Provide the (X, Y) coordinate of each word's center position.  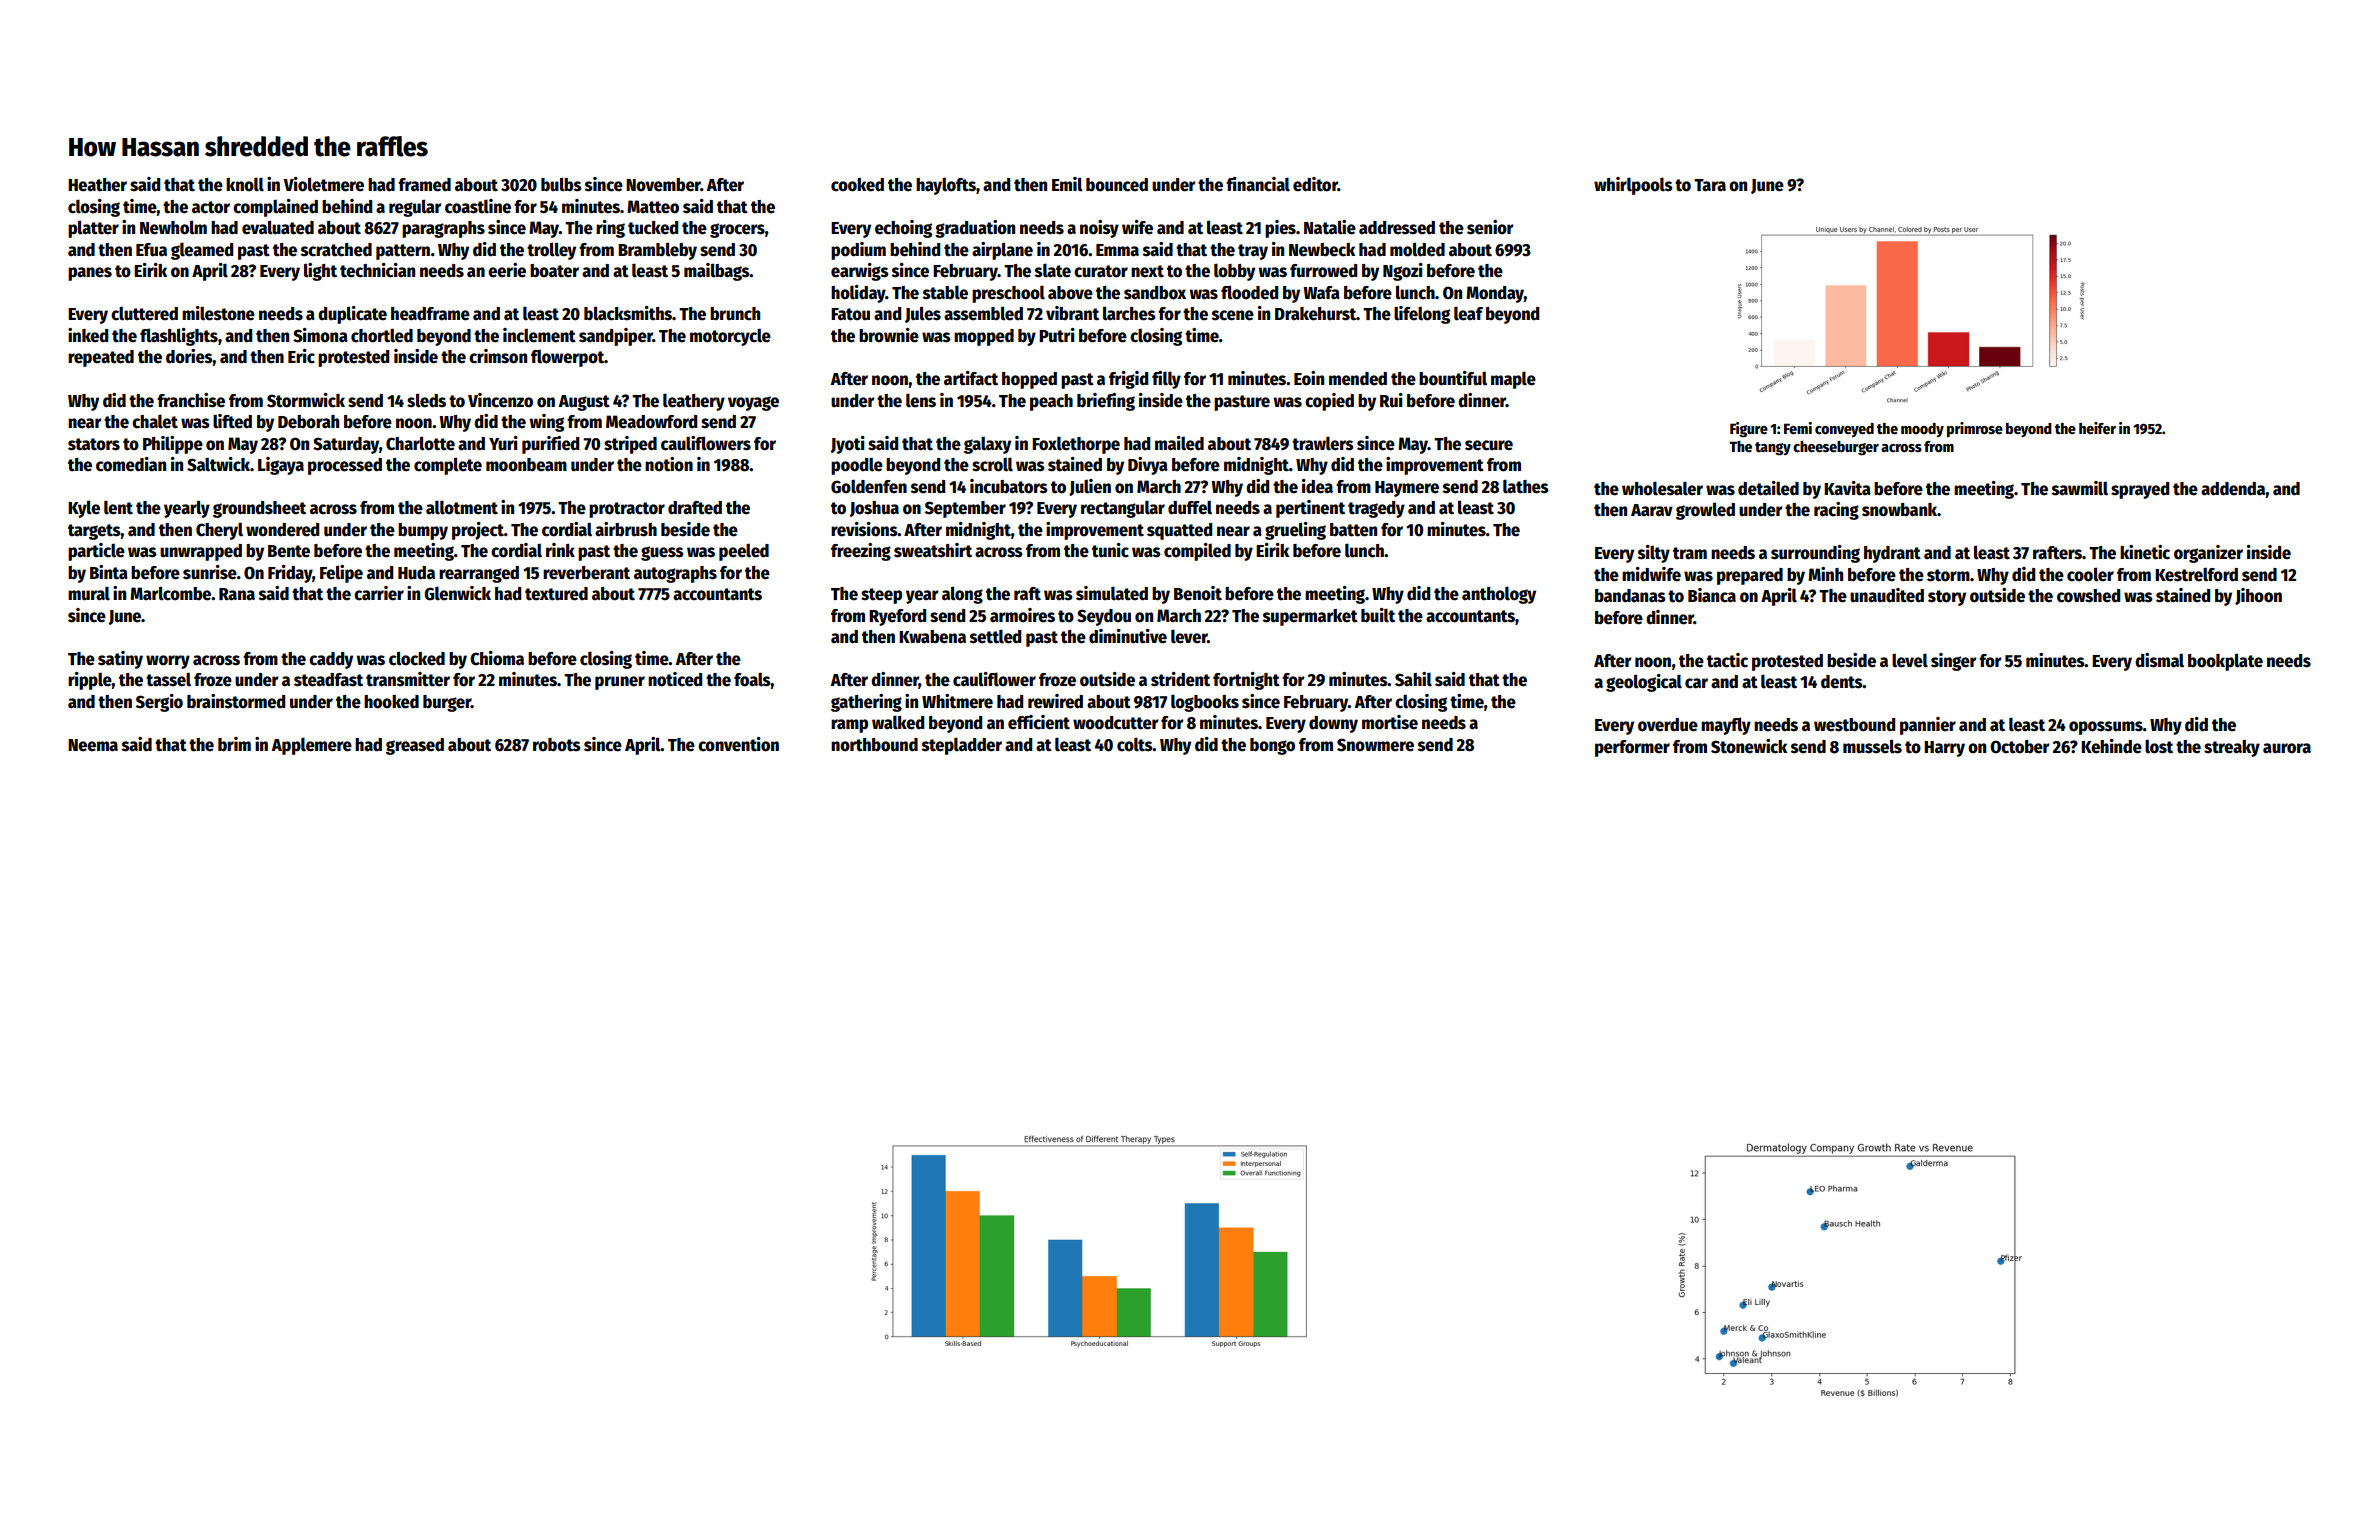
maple (1513, 380)
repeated (101, 358)
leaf (1468, 313)
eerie (507, 270)
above (1070, 293)
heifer (2097, 428)
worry (168, 662)
